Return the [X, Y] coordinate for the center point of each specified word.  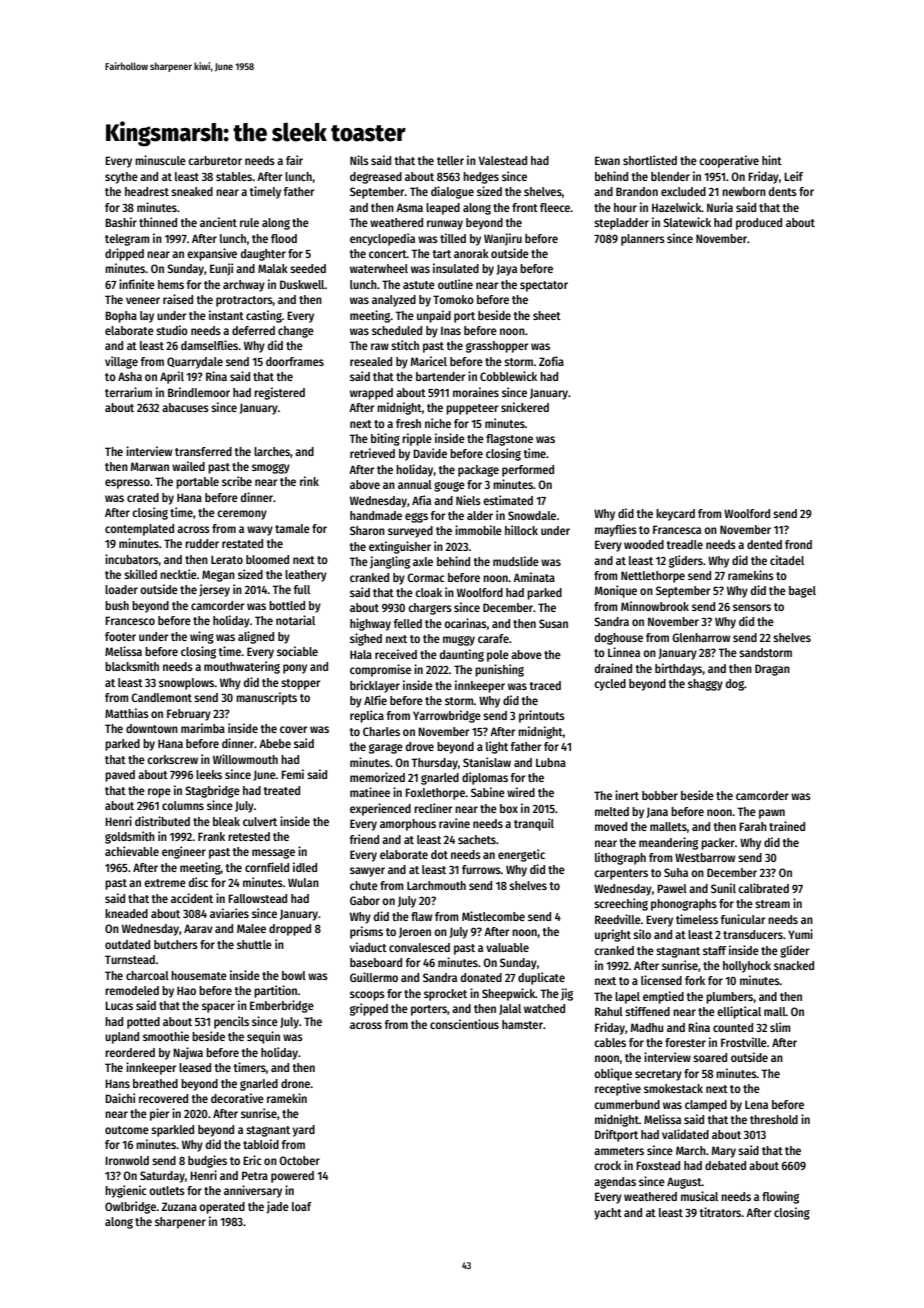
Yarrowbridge [447, 716]
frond [798, 544]
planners [643, 240]
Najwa [188, 1053]
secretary [658, 1075]
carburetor [215, 160]
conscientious [464, 1024]
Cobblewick [508, 376]
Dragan [772, 670]
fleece [555, 207]
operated [222, 1208]
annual [415, 484]
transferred [203, 451]
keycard [675, 515]
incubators [132, 560]
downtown [152, 728]
